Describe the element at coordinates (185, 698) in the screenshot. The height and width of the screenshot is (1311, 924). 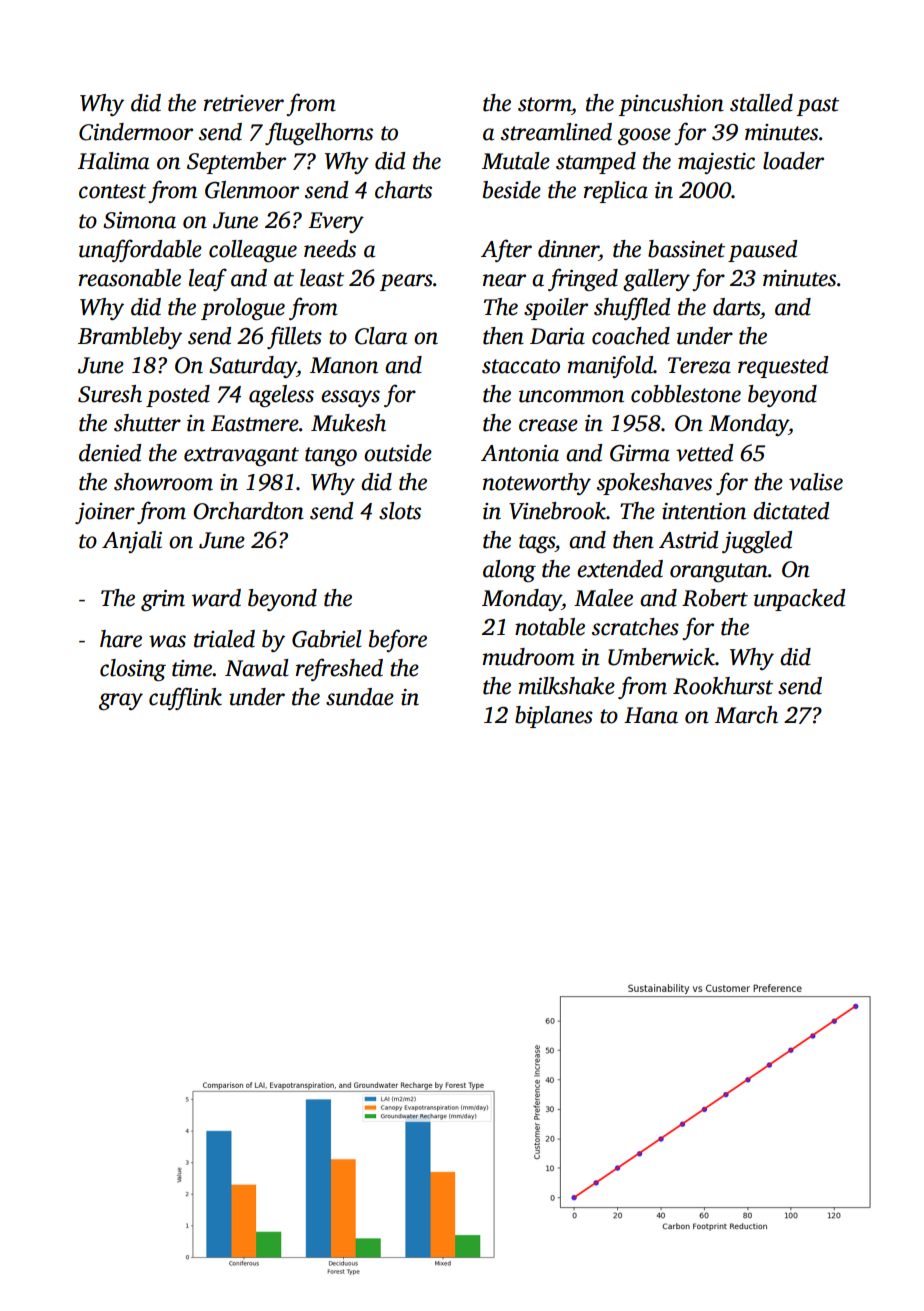
I see `cufflink` at that location.
